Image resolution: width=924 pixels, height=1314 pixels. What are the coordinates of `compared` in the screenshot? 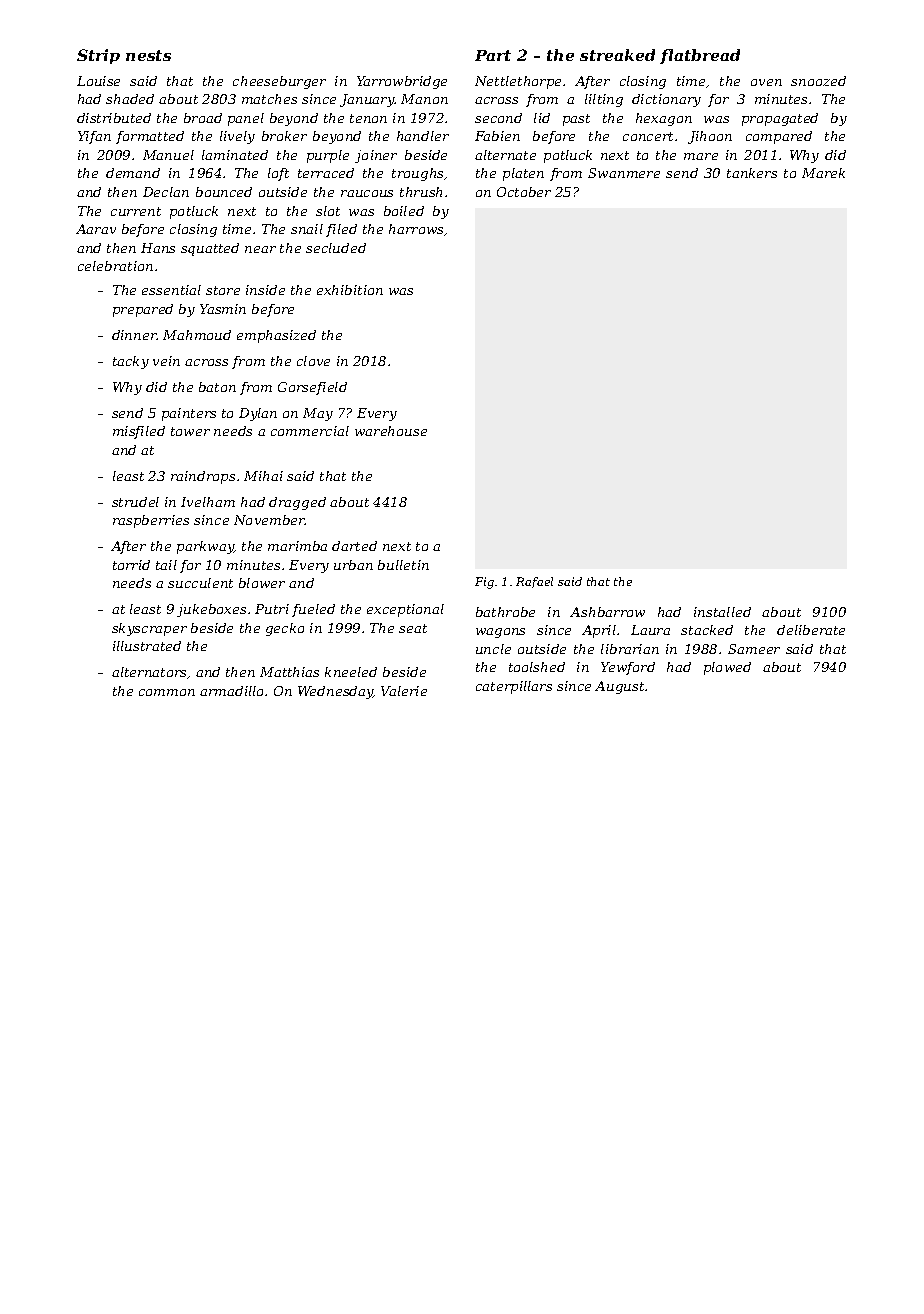 It's located at (779, 137).
